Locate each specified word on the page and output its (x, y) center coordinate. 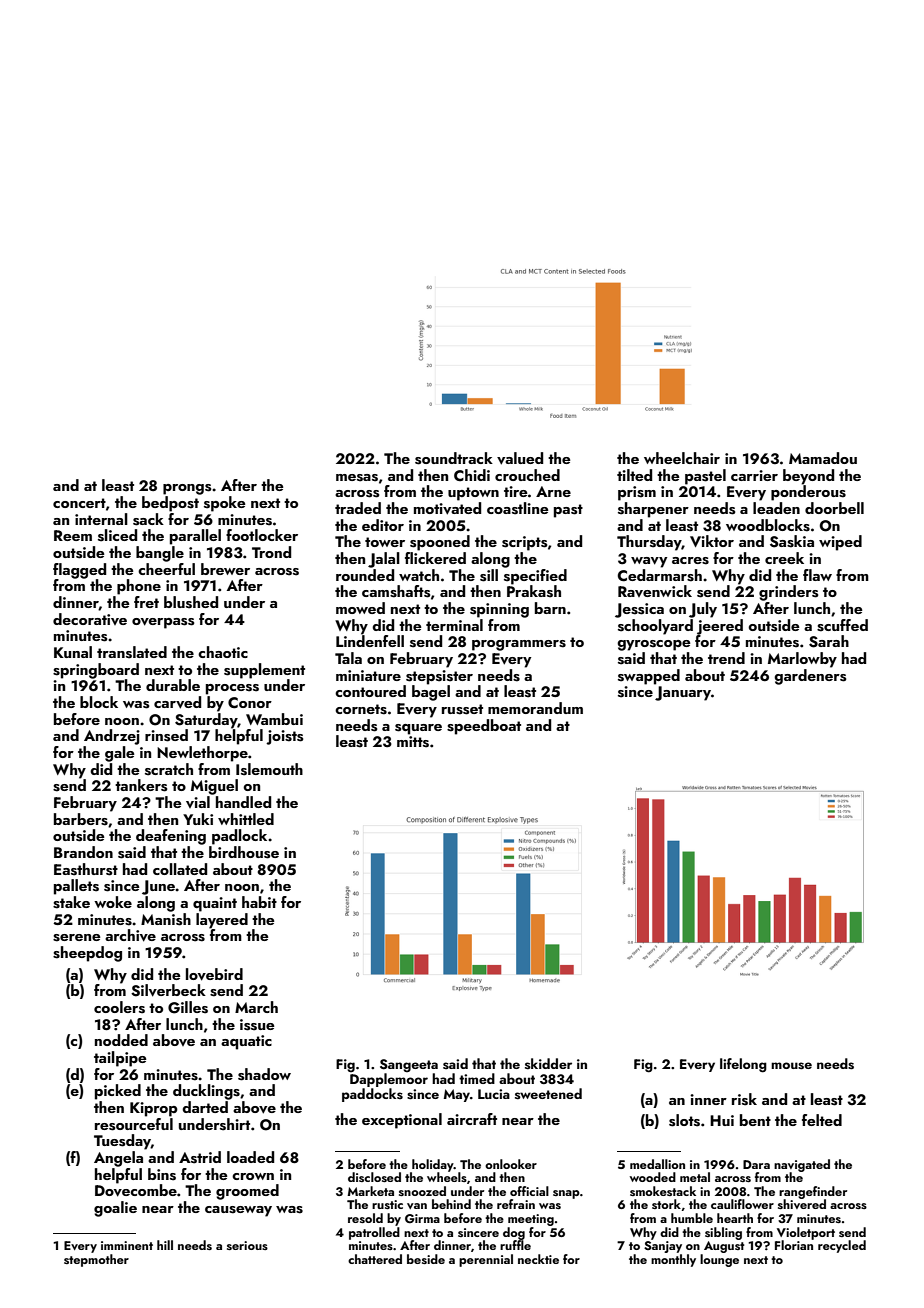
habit (259, 902)
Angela (118, 1159)
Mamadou (823, 458)
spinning (499, 610)
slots (684, 1120)
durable (173, 685)
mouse (791, 1066)
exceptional (402, 1121)
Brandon (83, 852)
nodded (121, 1040)
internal (101, 519)
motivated (447, 508)
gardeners (810, 677)
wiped (840, 543)
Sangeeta (409, 1066)
